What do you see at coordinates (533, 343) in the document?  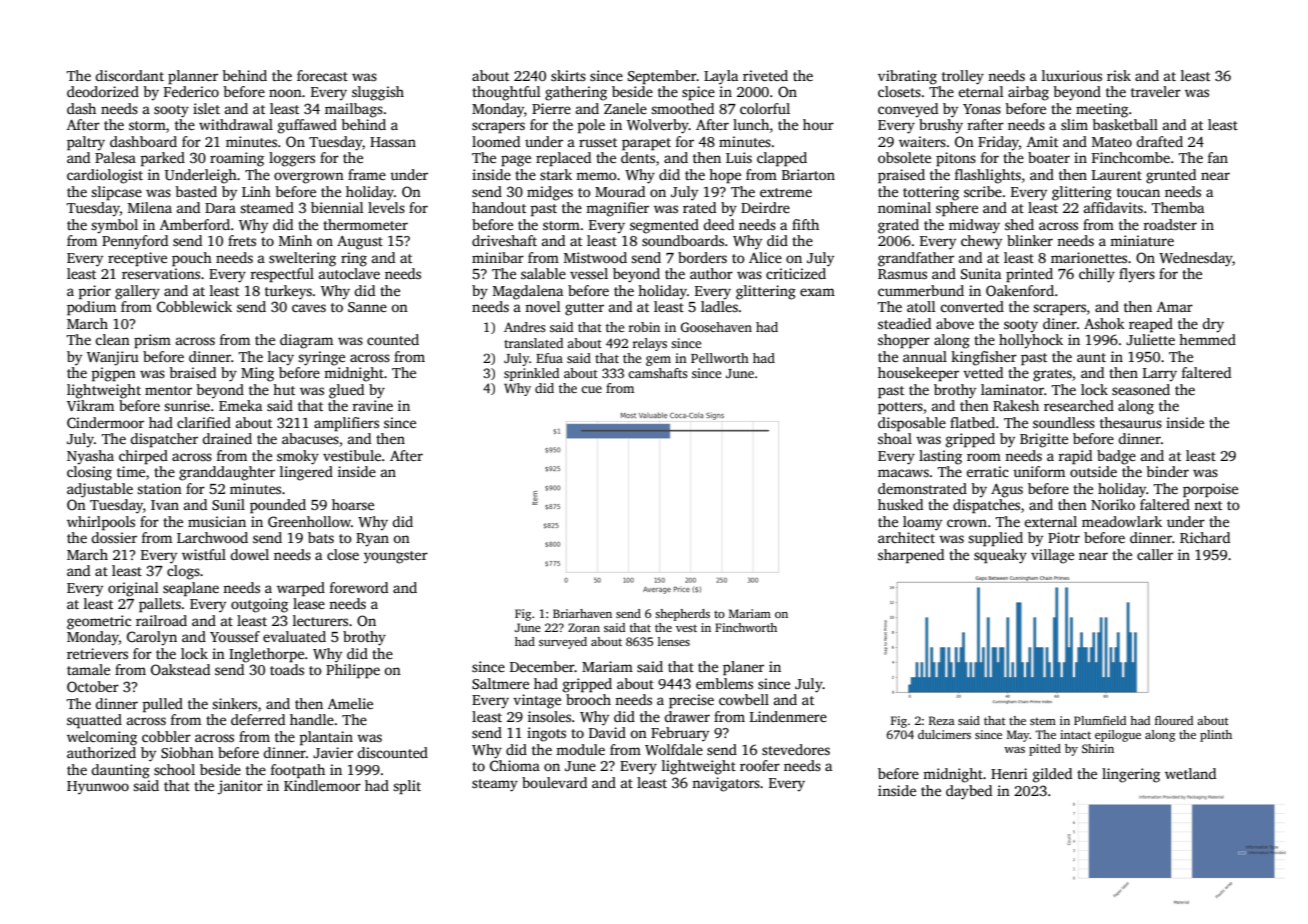 I see `translated` at bounding box center [533, 343].
